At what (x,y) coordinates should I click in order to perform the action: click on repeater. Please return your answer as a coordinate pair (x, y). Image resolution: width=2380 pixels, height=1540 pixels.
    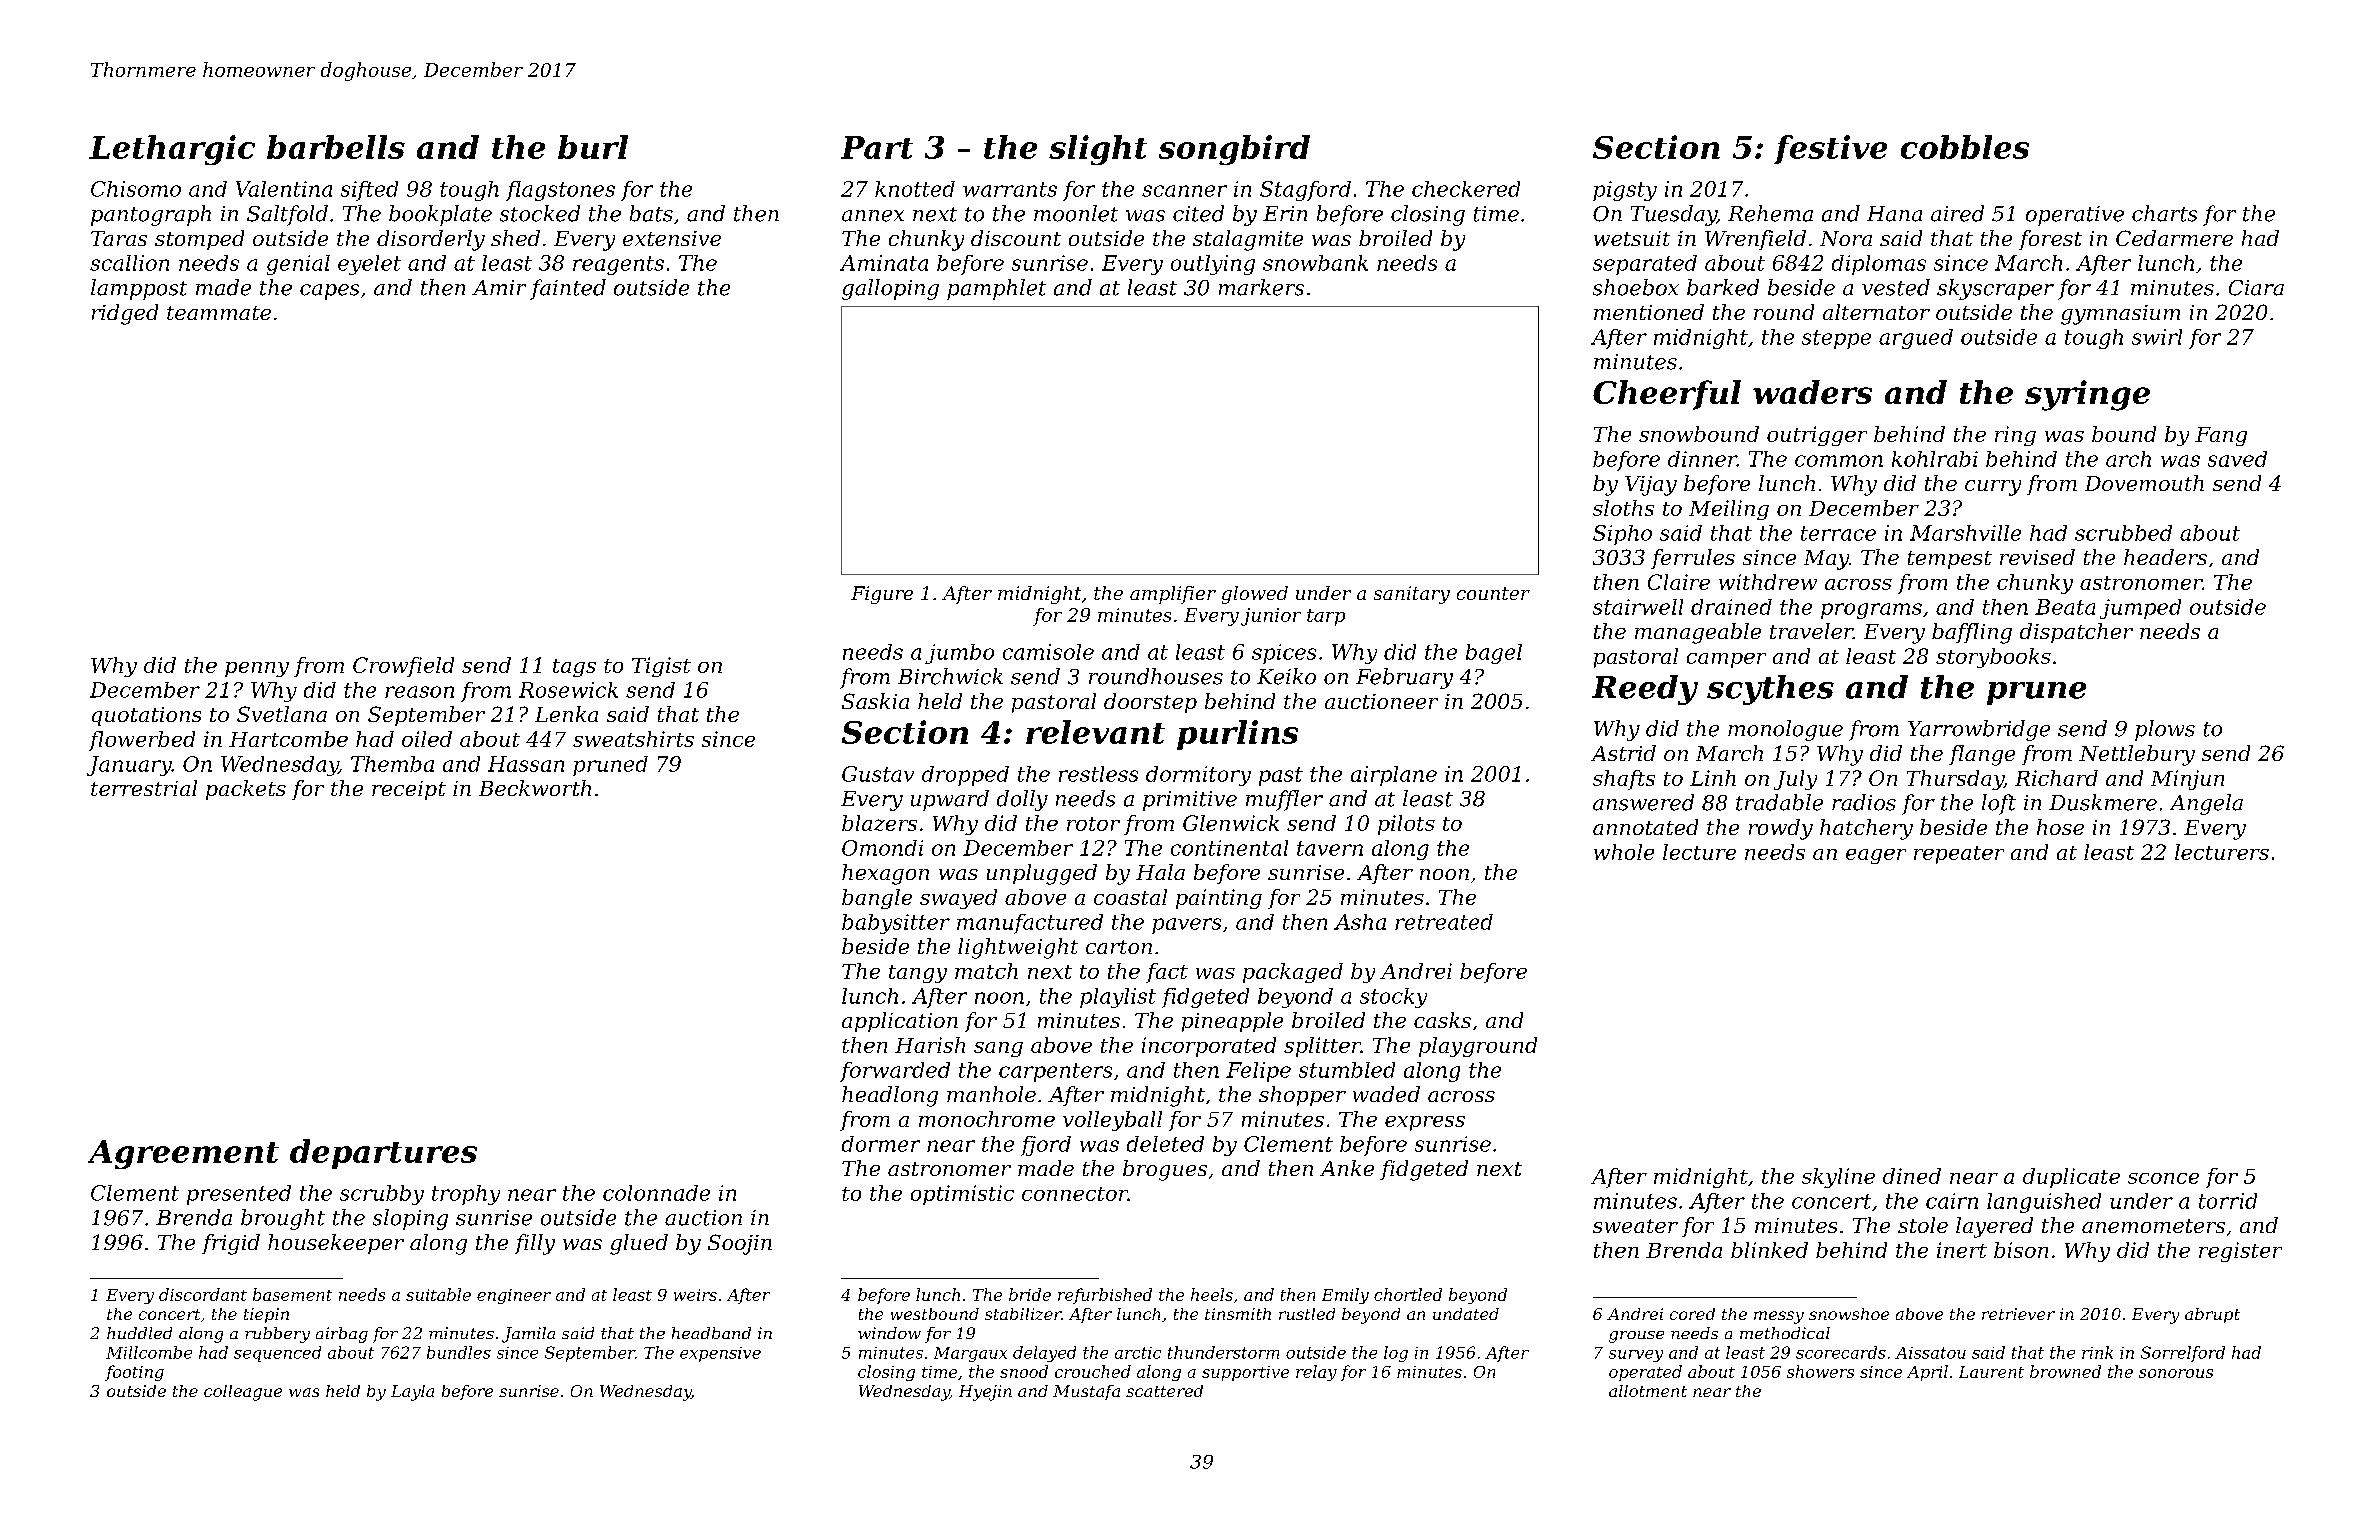
    Looking at the image, I should click on (1959, 855).
